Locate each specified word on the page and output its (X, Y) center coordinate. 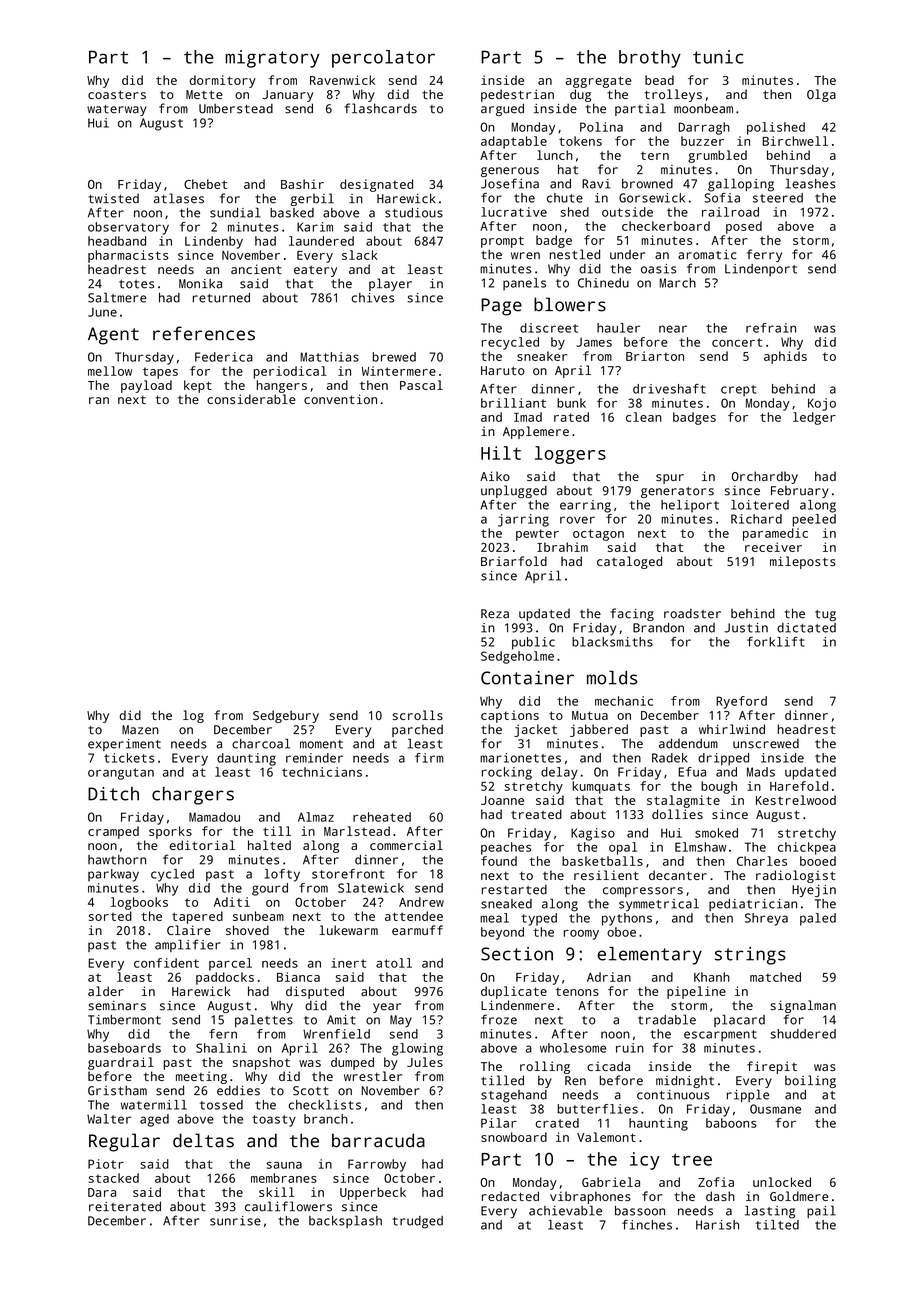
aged (154, 1120)
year (387, 1008)
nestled (575, 254)
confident (166, 963)
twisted (114, 199)
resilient (606, 875)
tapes (160, 373)
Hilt (501, 453)
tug (825, 615)
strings (750, 956)
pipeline (696, 992)
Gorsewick (652, 198)
